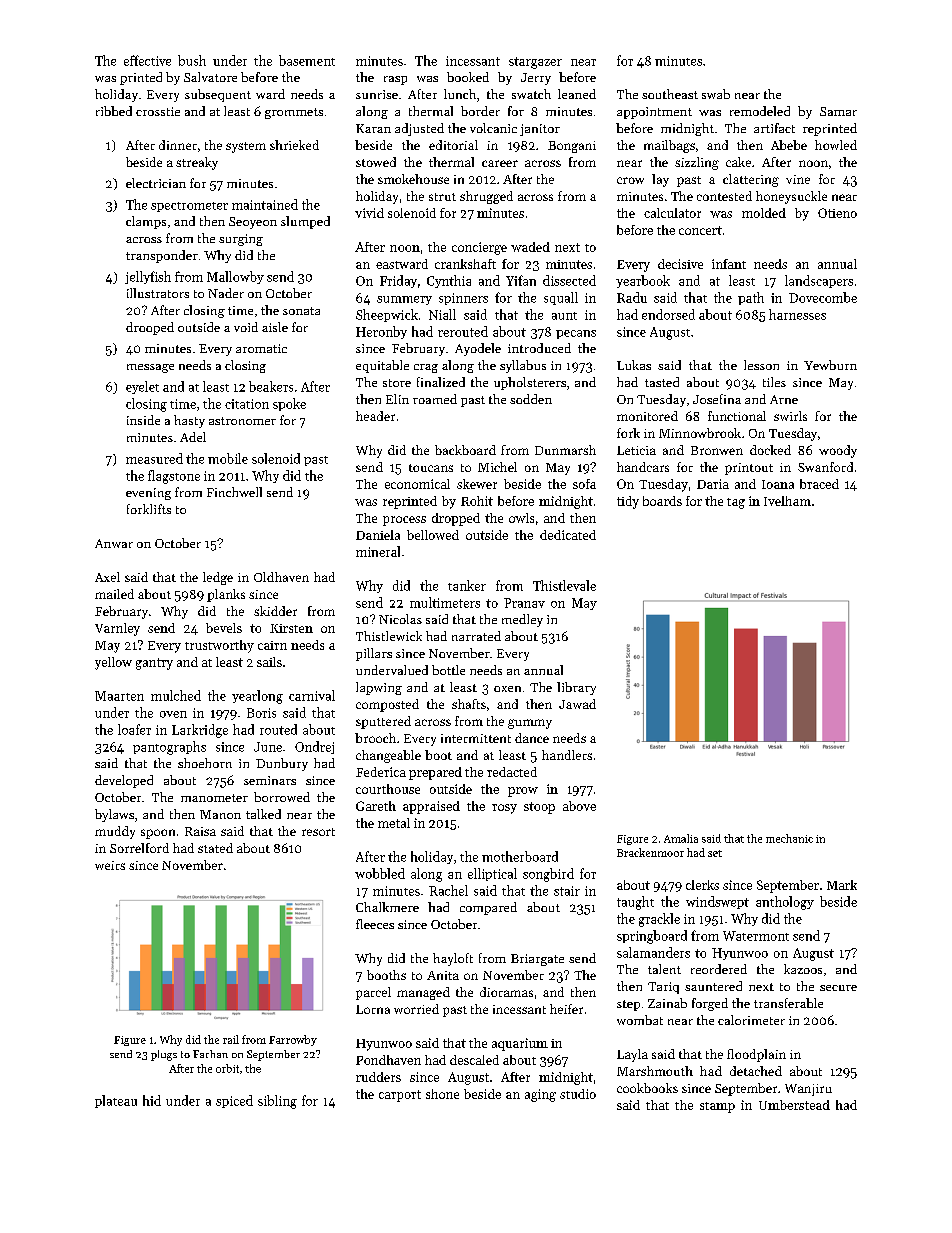 The height and width of the screenshot is (1233, 952). What do you see at coordinates (566, 1009) in the screenshot?
I see `heifer` at bounding box center [566, 1009].
